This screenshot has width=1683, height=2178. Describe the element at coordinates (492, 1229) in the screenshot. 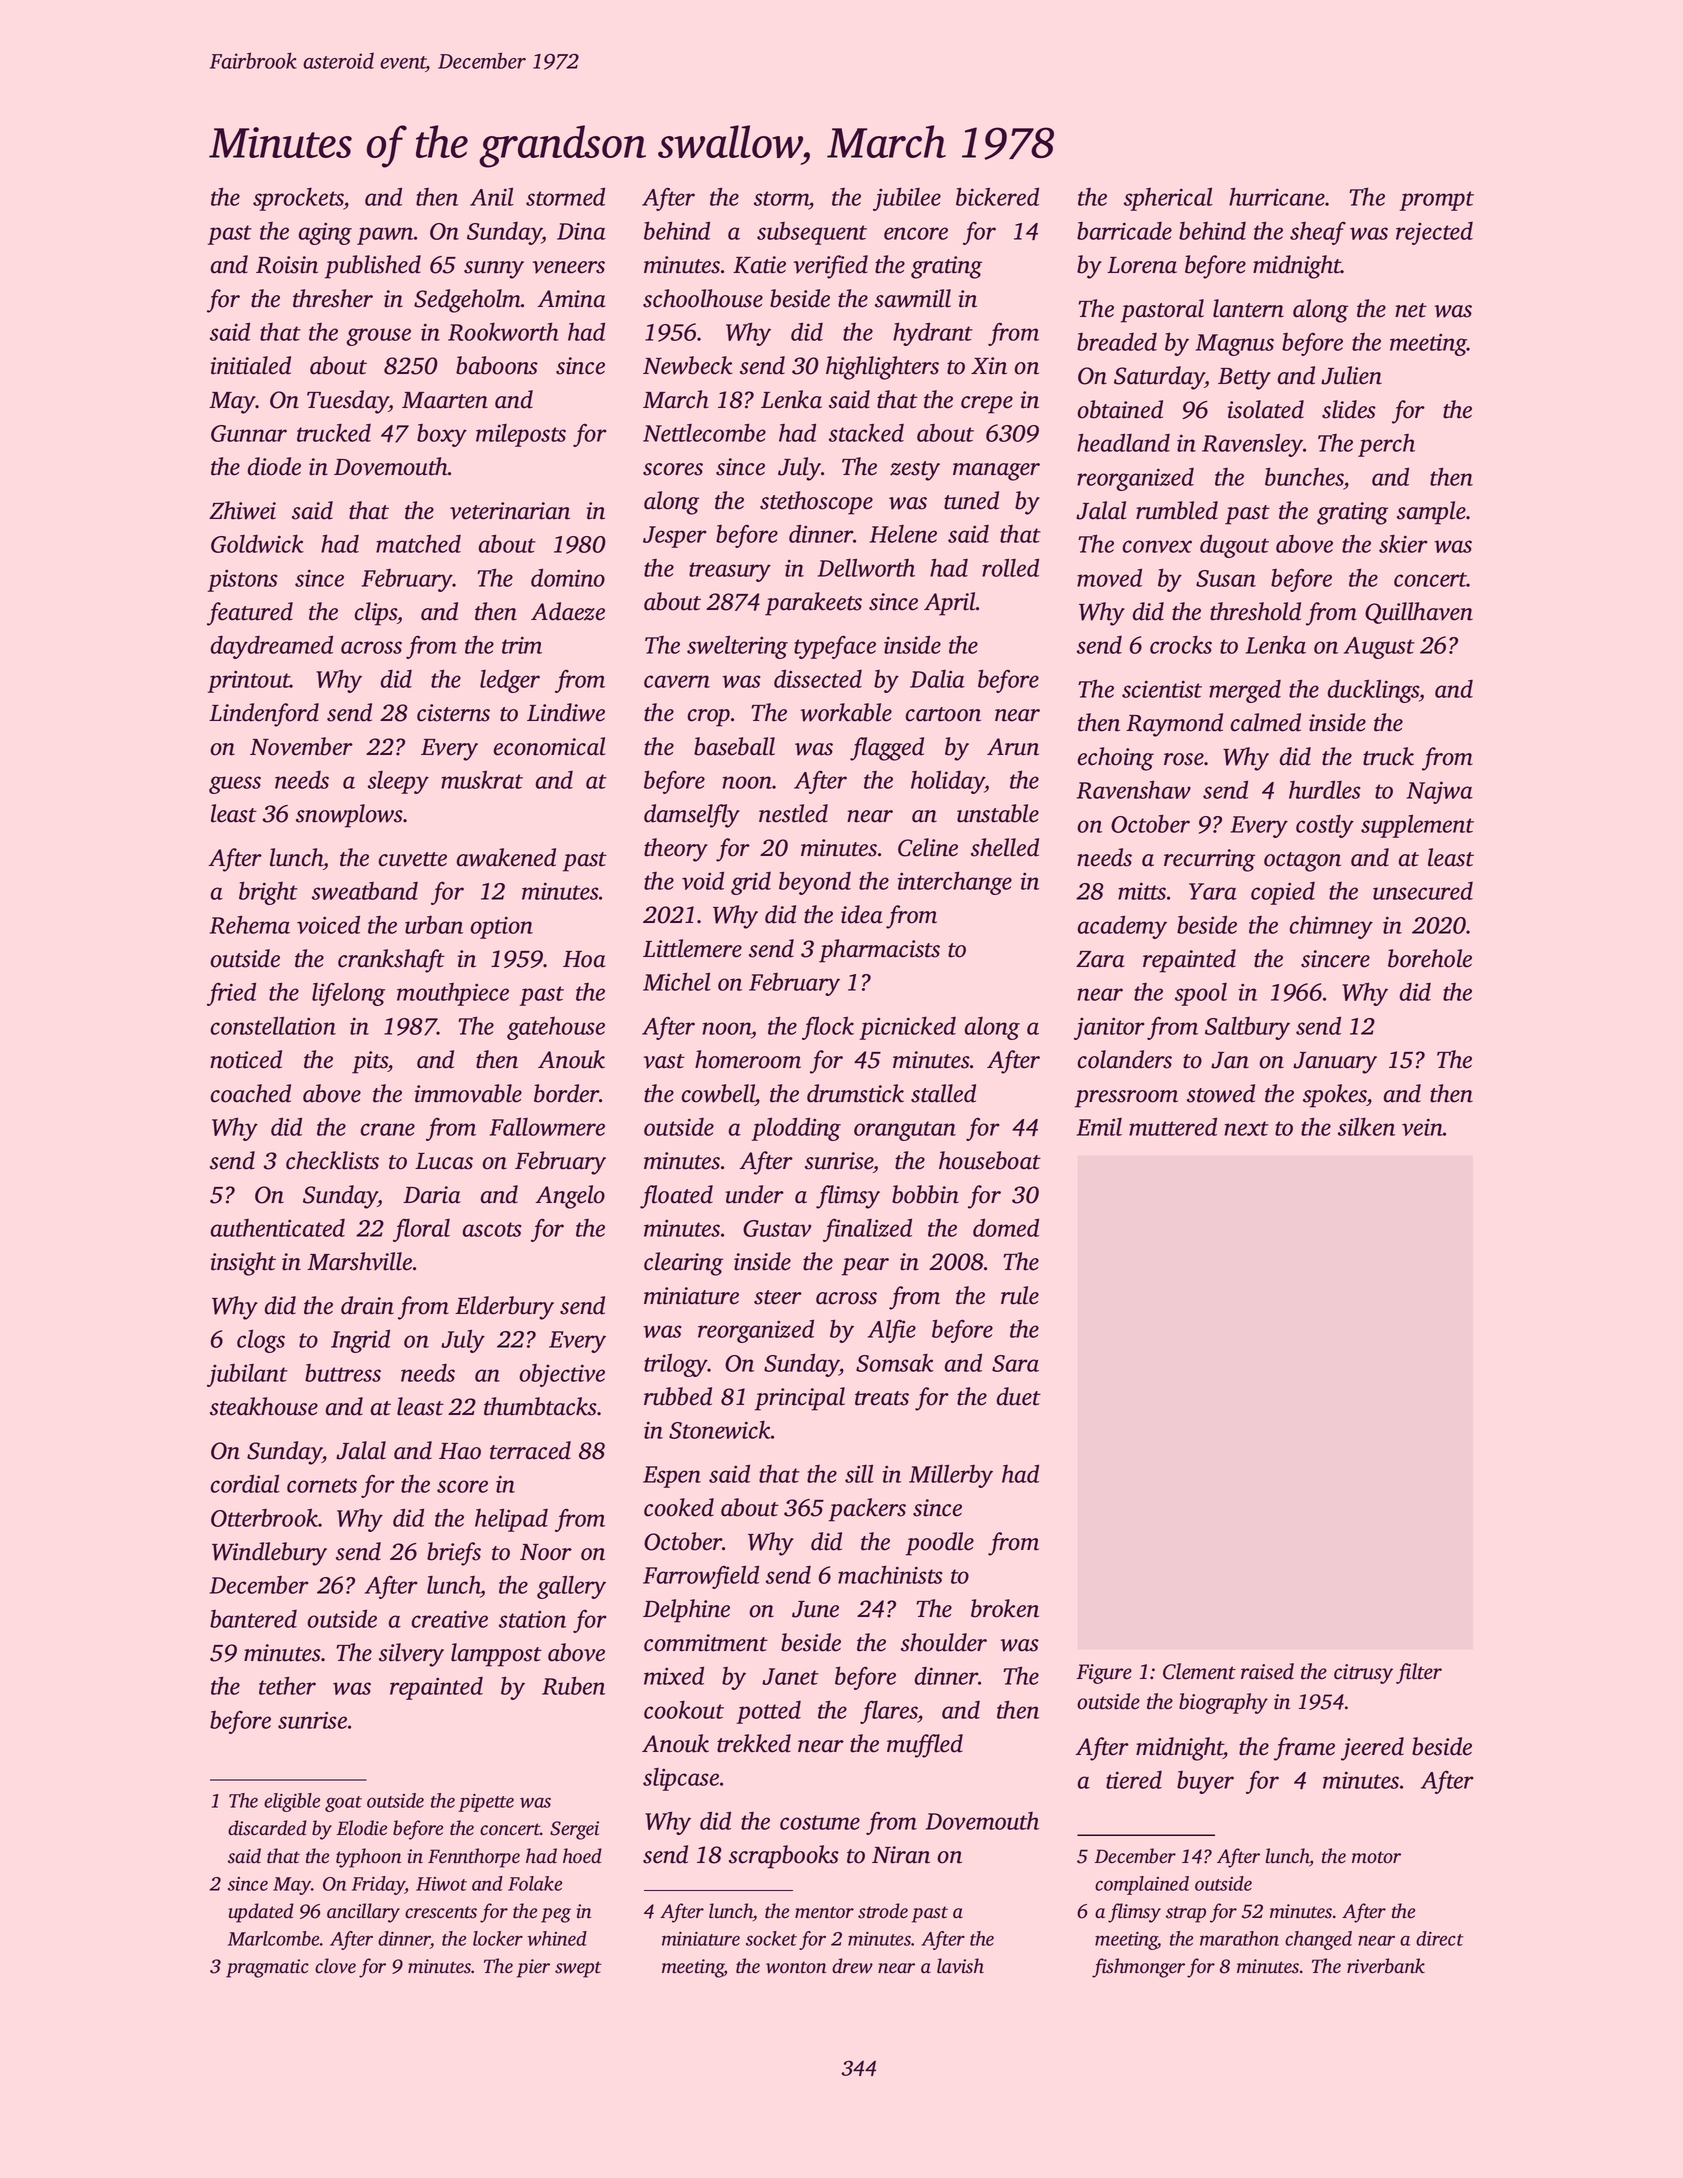

I see `ascots` at that location.
